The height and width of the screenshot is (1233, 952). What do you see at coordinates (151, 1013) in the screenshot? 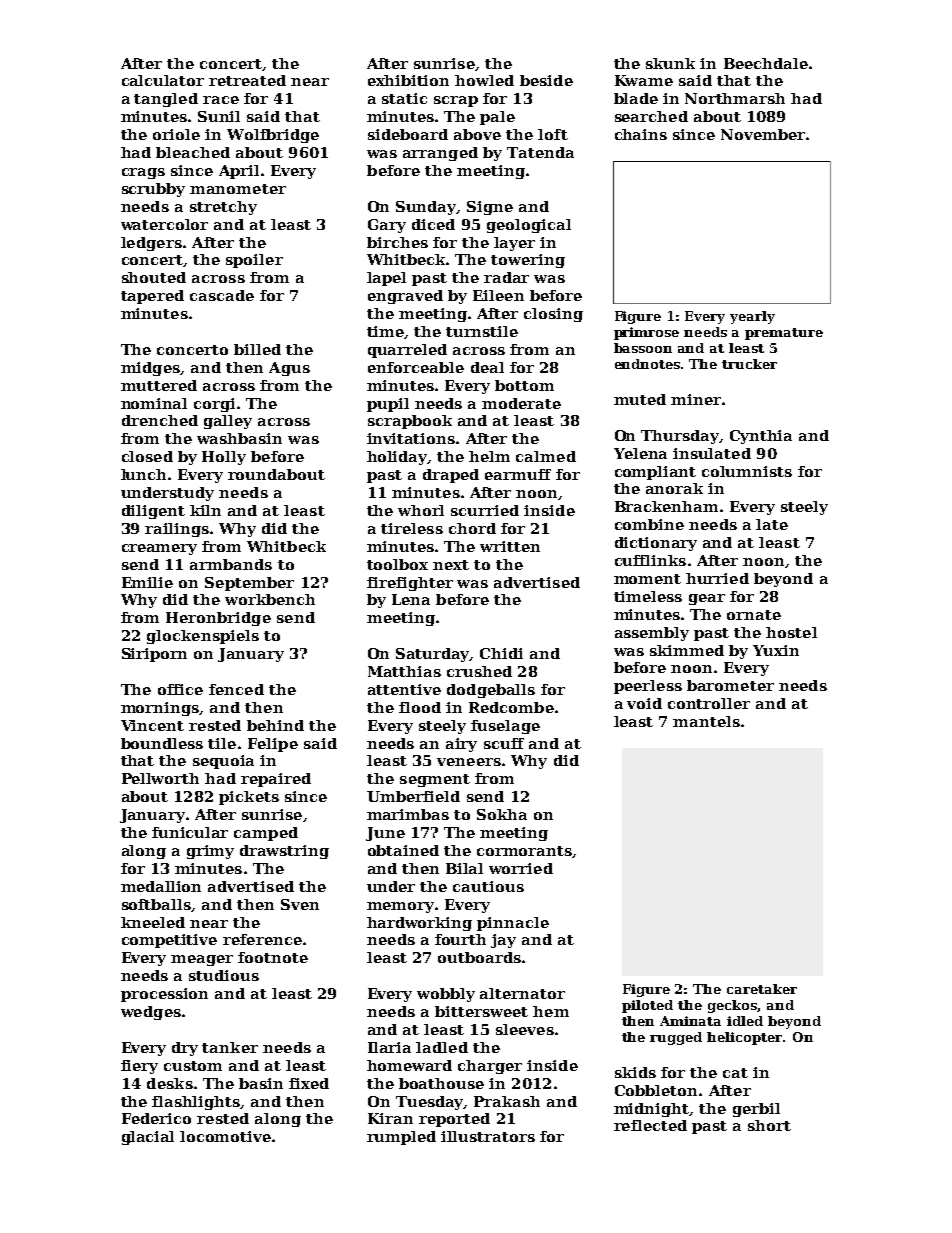
I see `wedges` at bounding box center [151, 1013].
